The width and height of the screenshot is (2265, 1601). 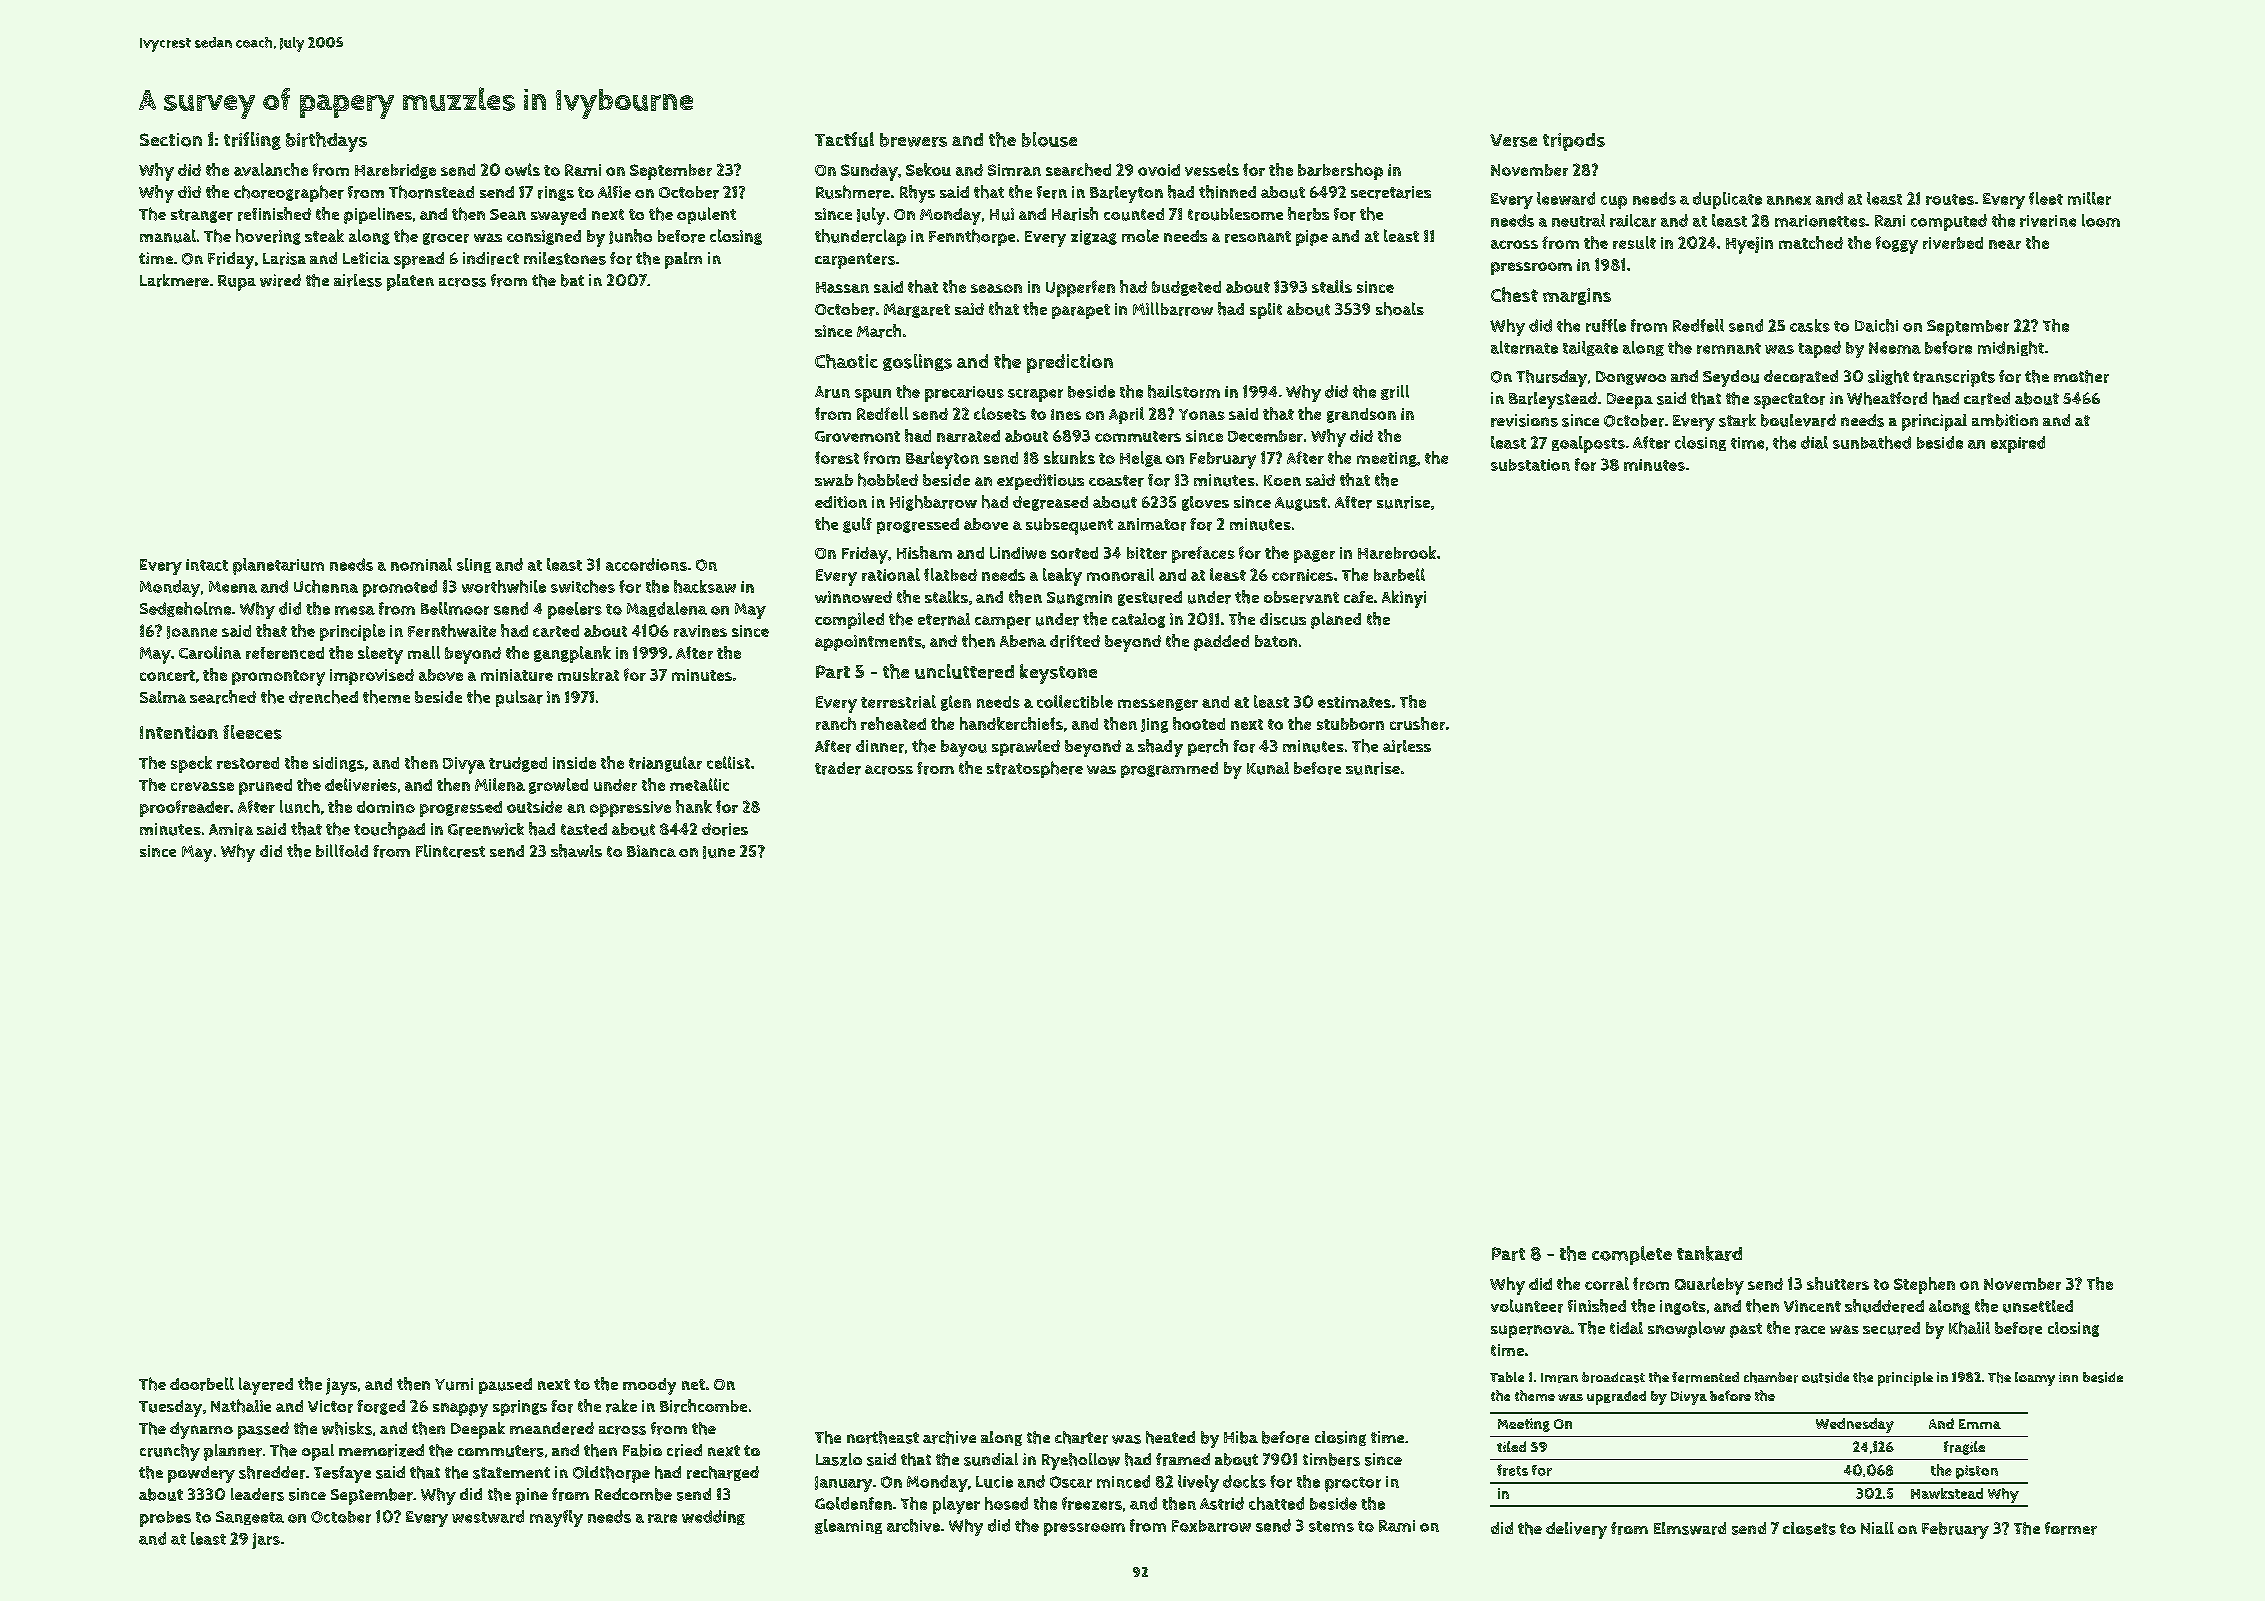 What do you see at coordinates (2046, 198) in the screenshot?
I see `fleet` at bounding box center [2046, 198].
